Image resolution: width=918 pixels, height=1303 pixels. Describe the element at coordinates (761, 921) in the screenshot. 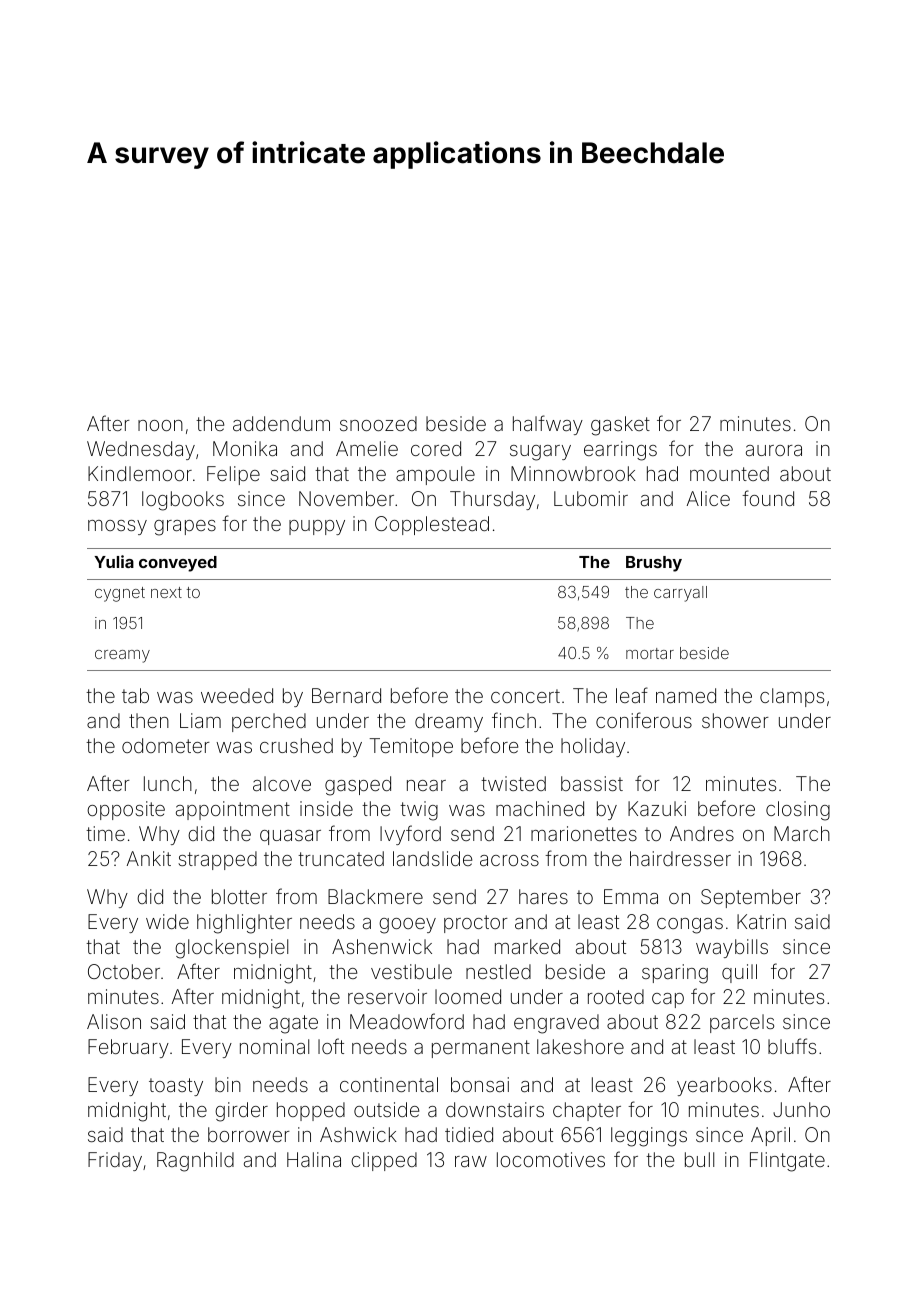

I see `Katrin` at that location.
